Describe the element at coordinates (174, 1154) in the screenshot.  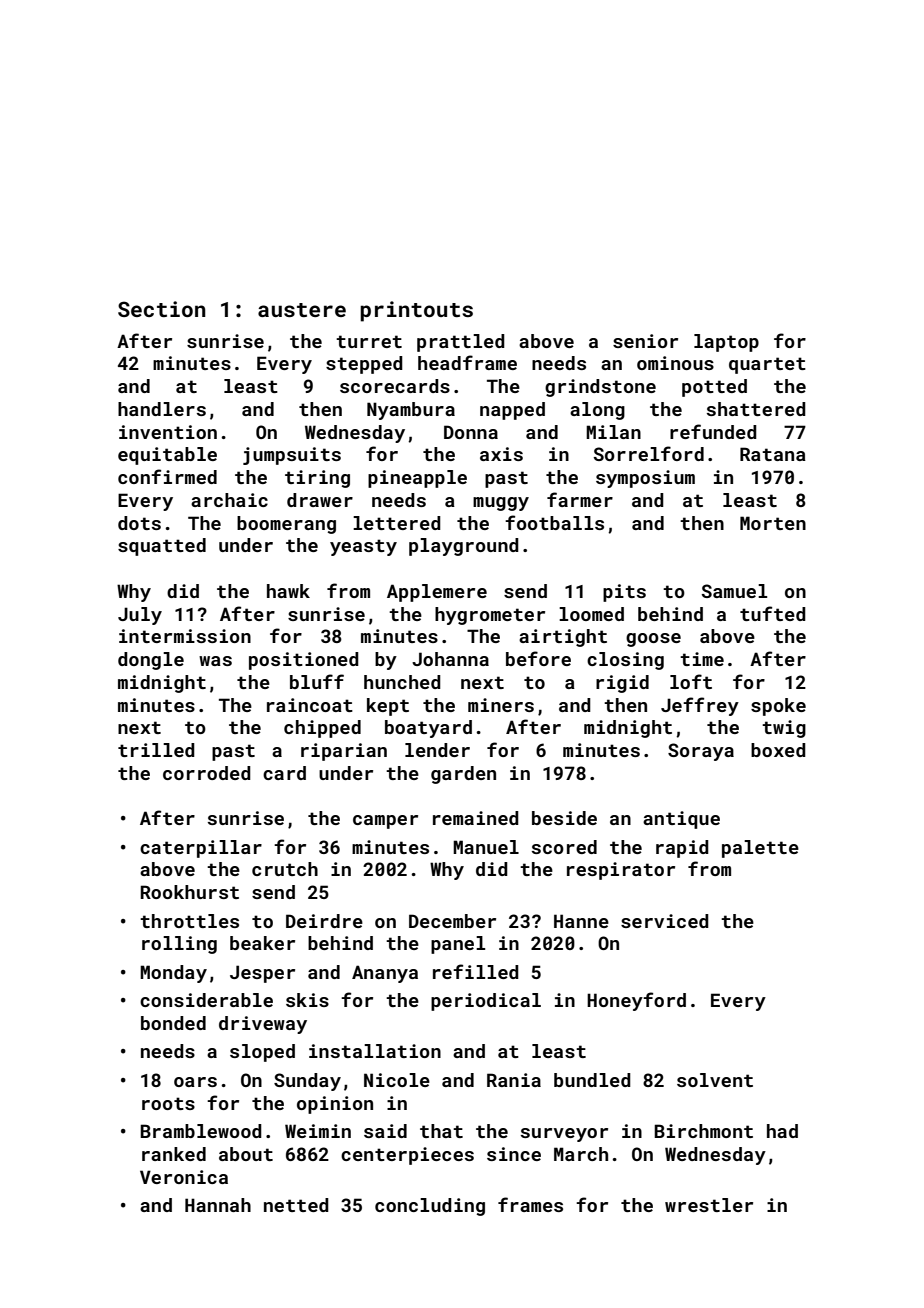
I see `ranked` at that location.
